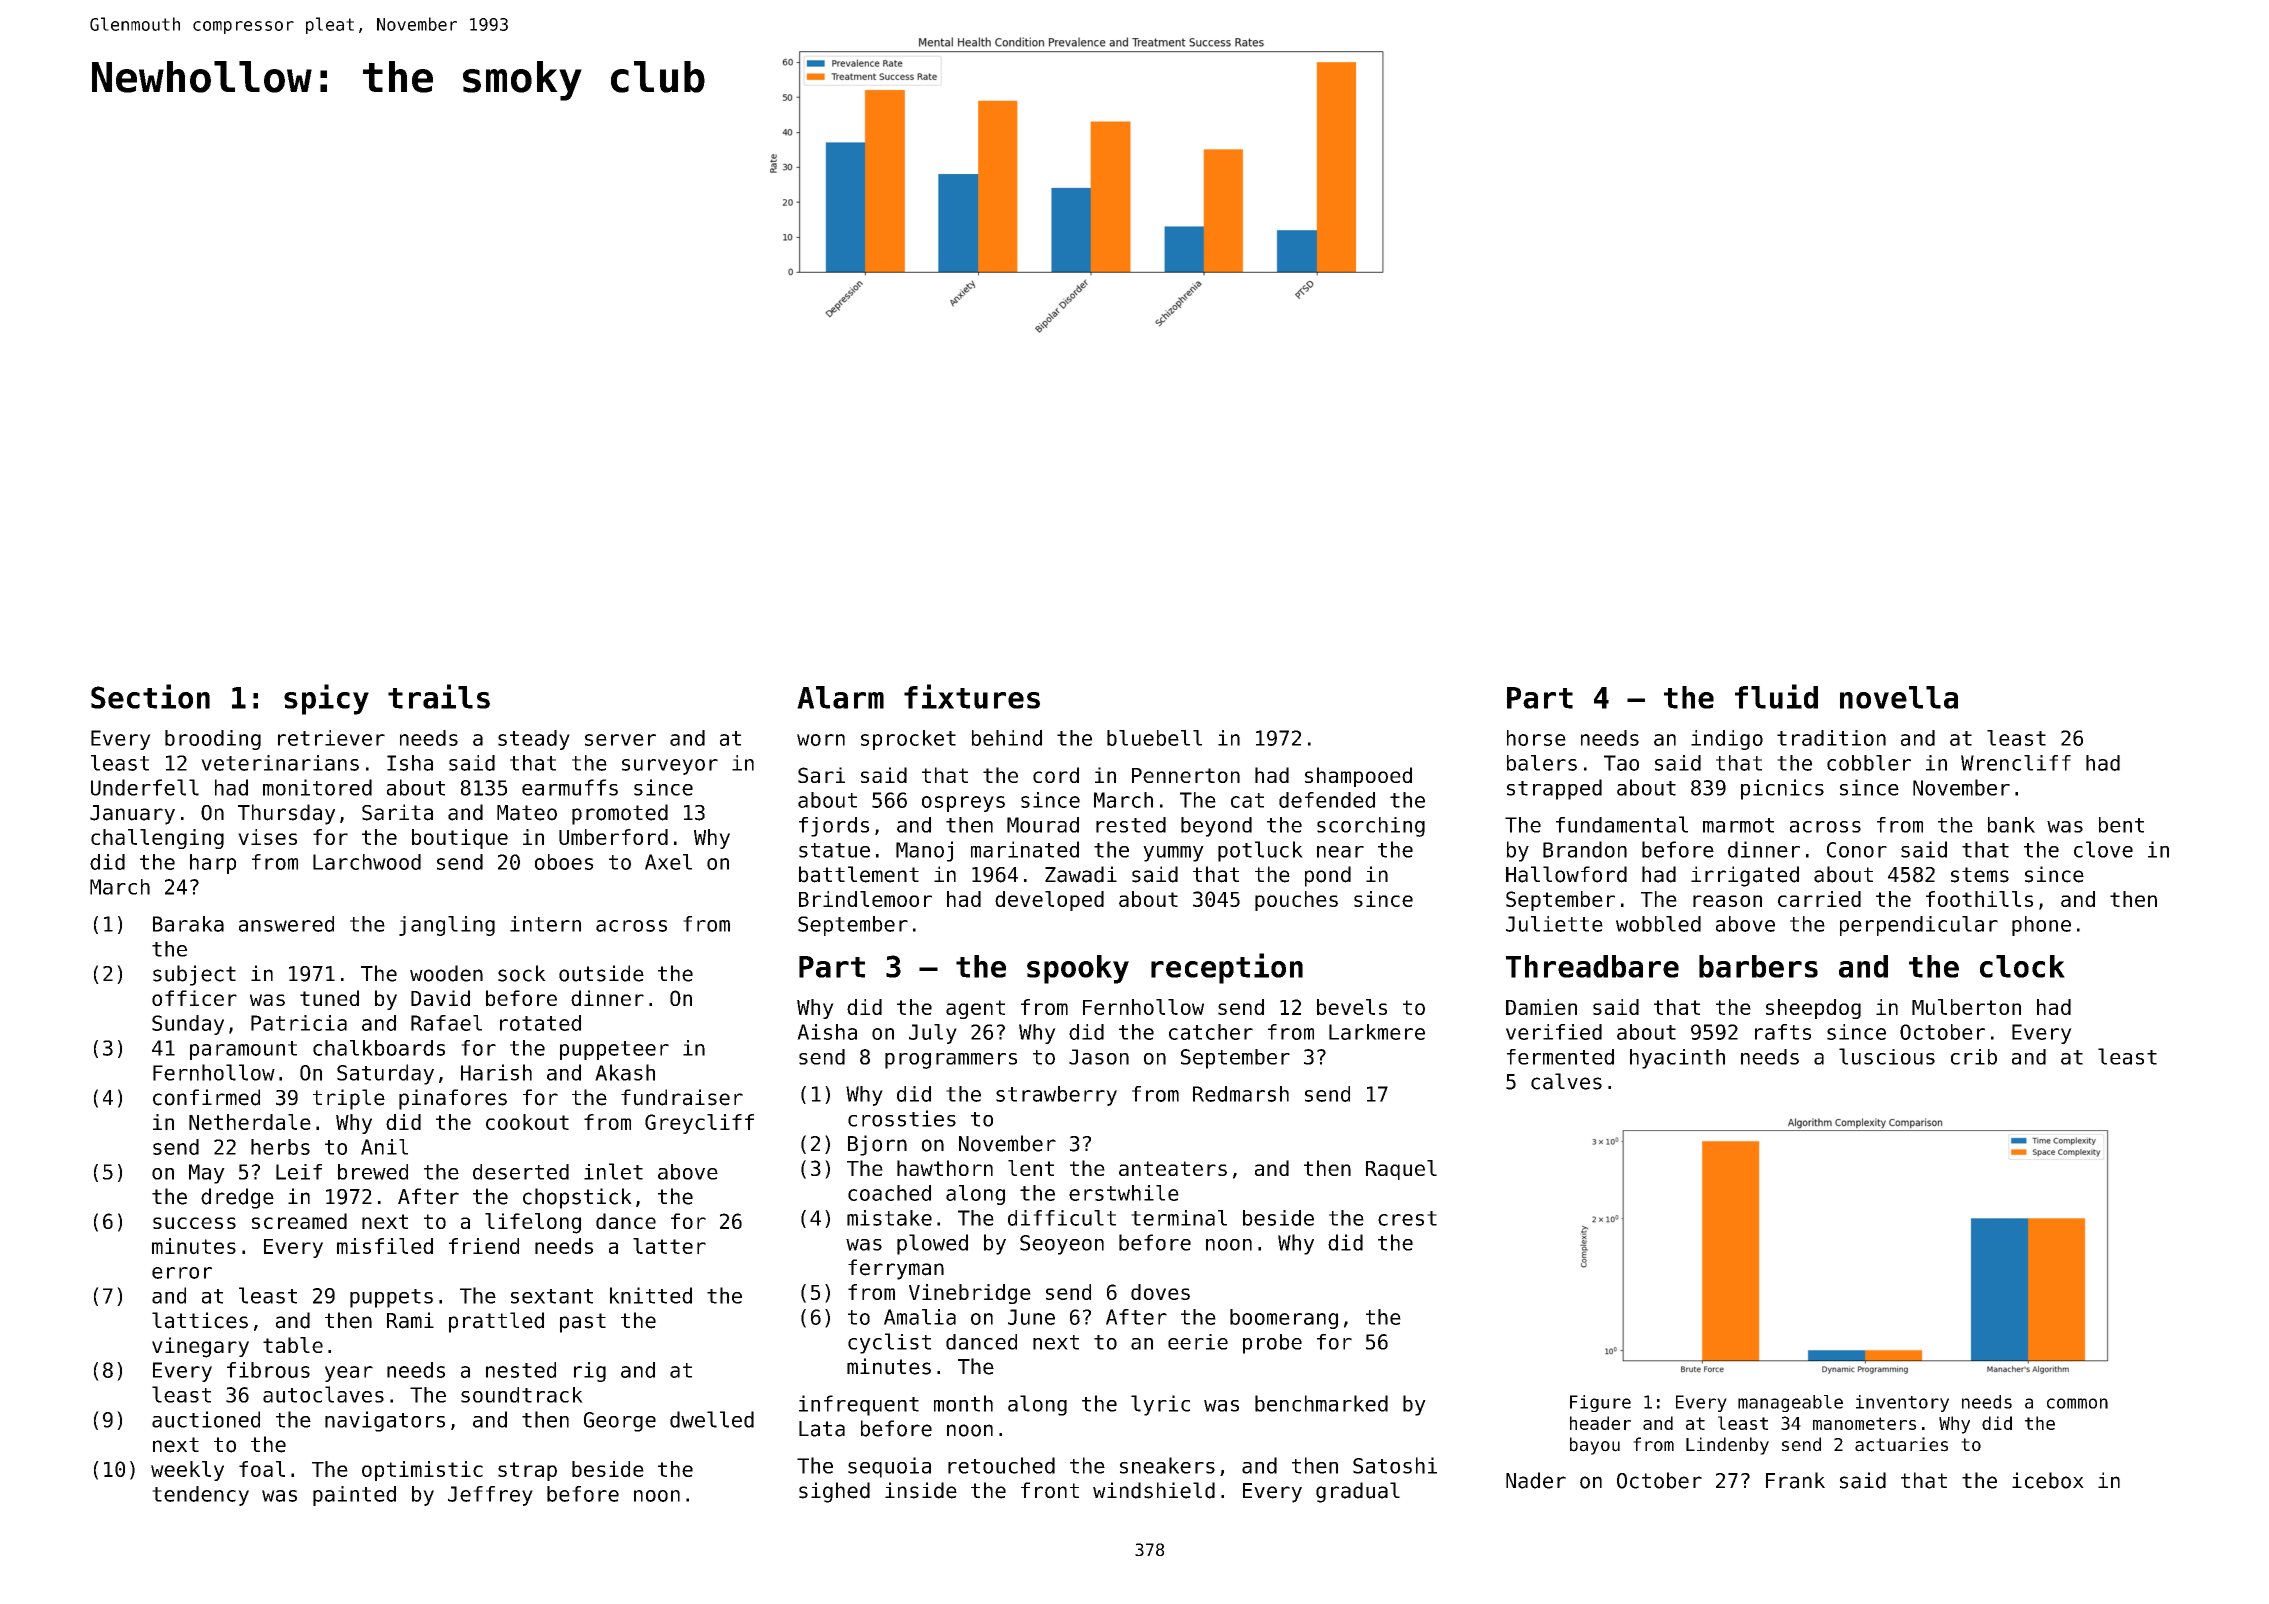 The height and width of the document is (1604, 2269). Describe the element at coordinates (1902, 1403) in the document. I see `inventory` at that location.
